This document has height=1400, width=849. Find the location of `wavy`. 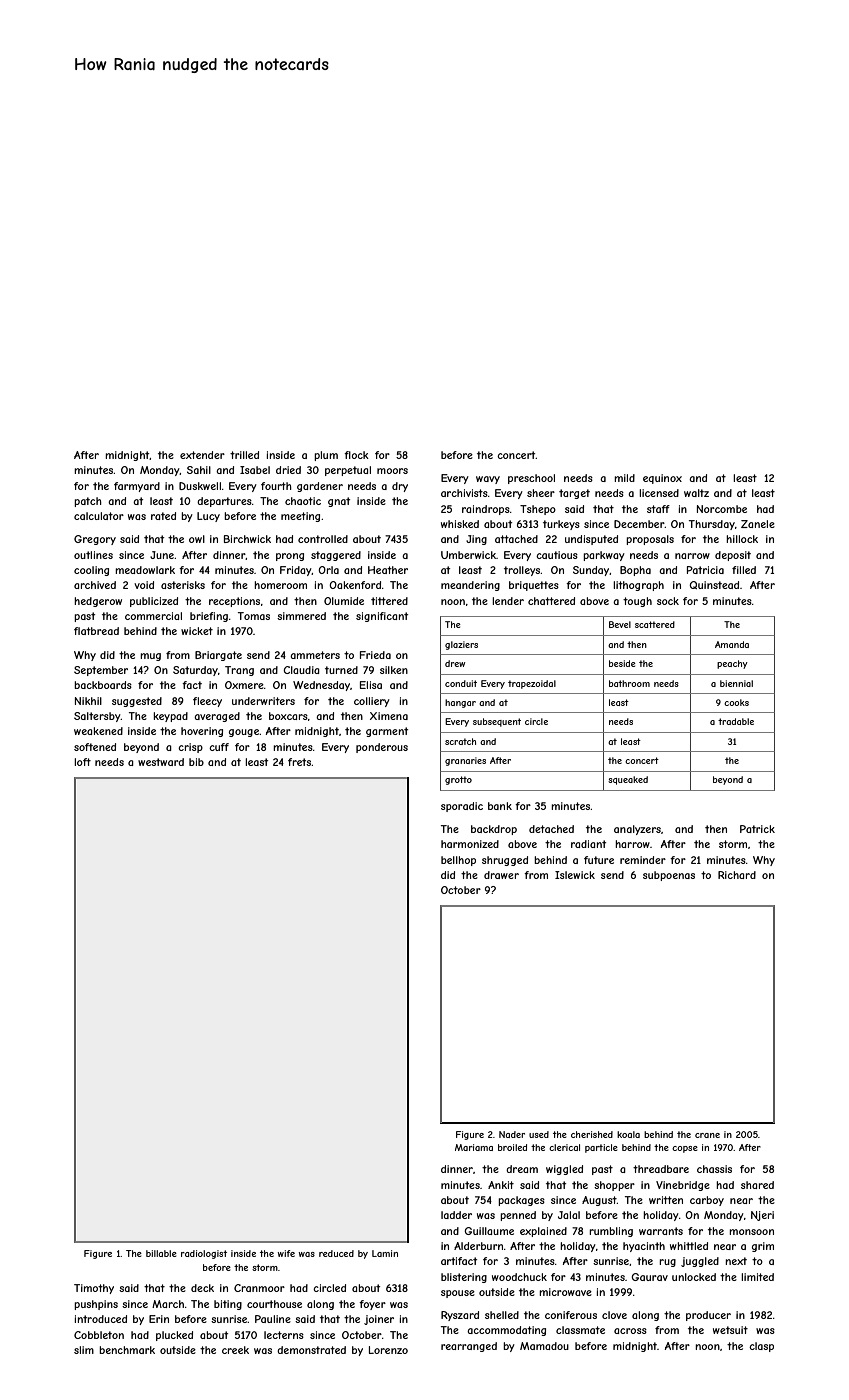

wavy is located at coordinates (488, 480).
